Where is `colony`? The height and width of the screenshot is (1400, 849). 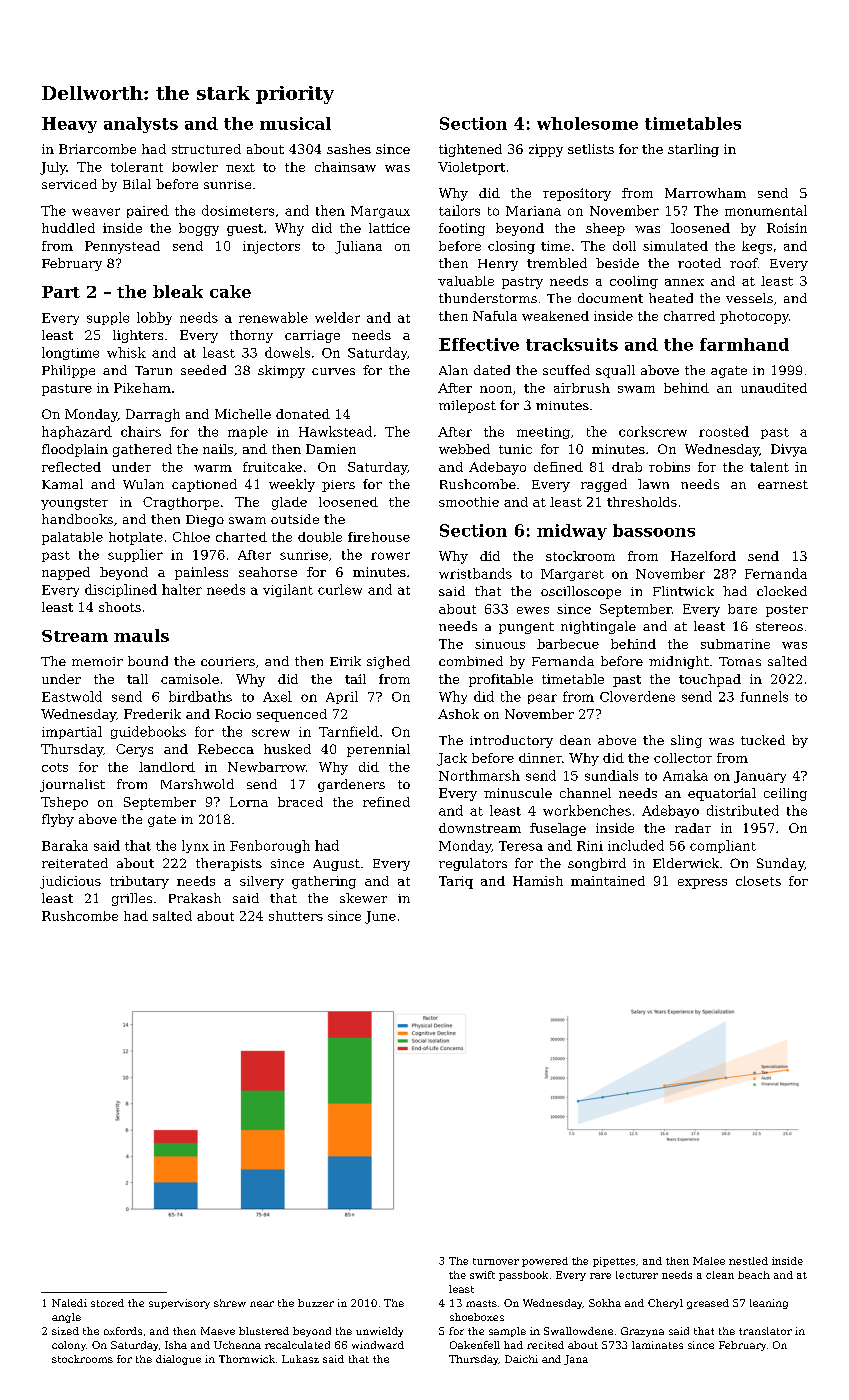 colony is located at coordinates (69, 1346).
